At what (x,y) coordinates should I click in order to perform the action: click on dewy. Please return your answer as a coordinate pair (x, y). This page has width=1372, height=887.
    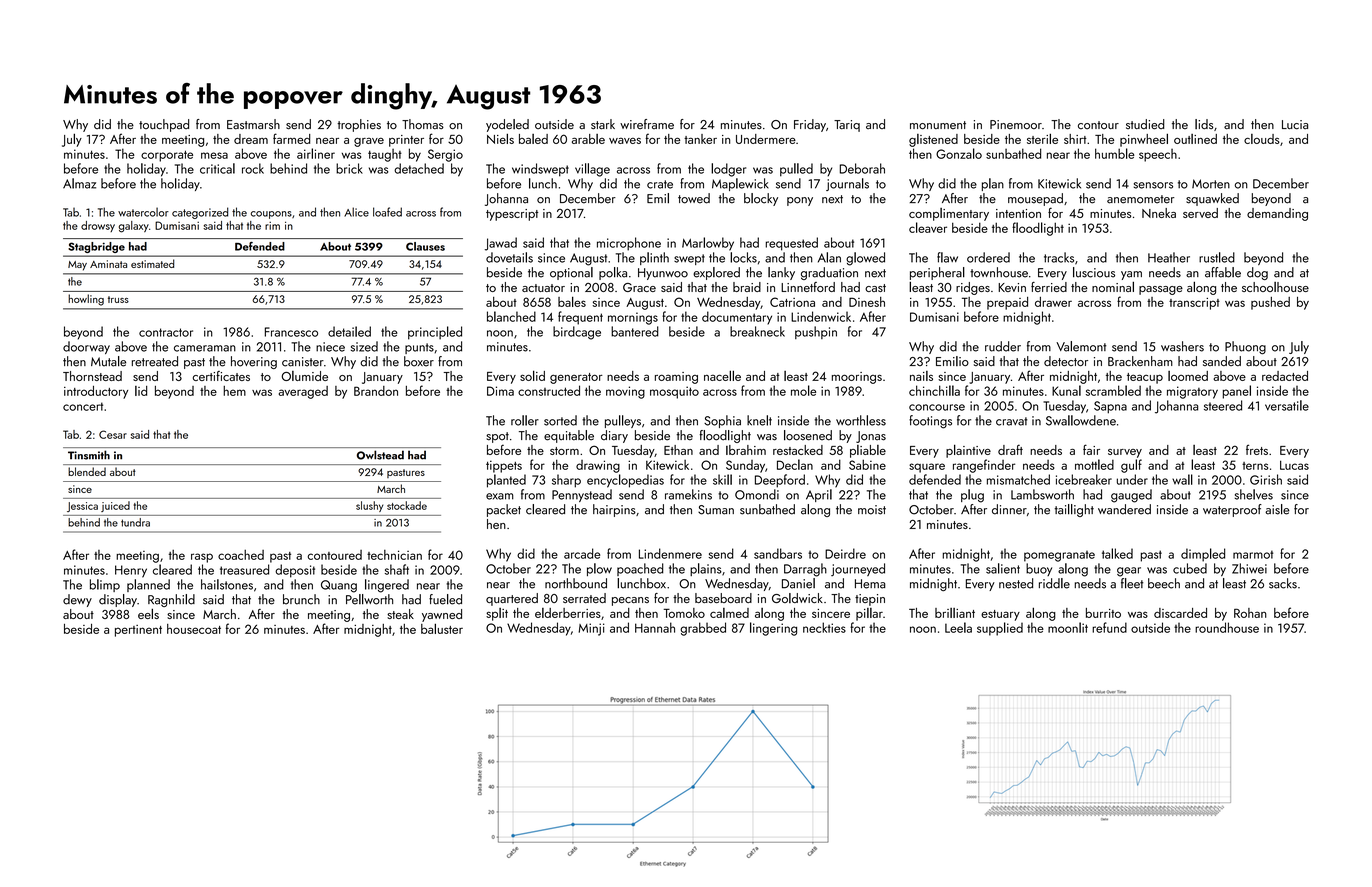
    Looking at the image, I should click on (77, 600).
